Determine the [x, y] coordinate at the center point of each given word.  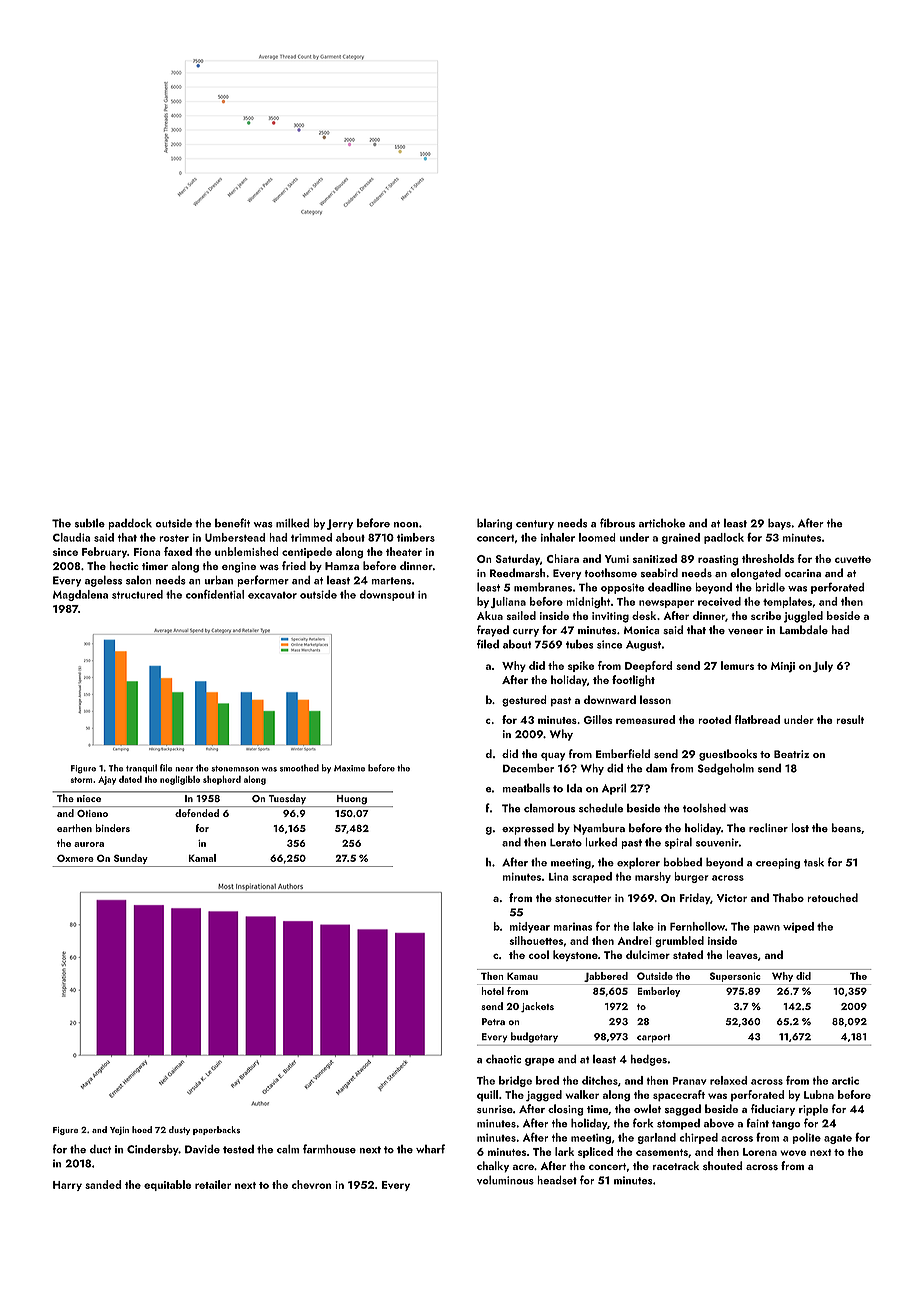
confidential [215, 594]
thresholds [768, 558]
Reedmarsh [517, 573]
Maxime [349, 768]
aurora [89, 844]
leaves [742, 954]
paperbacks [216, 1130]
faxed [178, 551]
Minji [783, 667]
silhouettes [536, 940]
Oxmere [75, 858]
